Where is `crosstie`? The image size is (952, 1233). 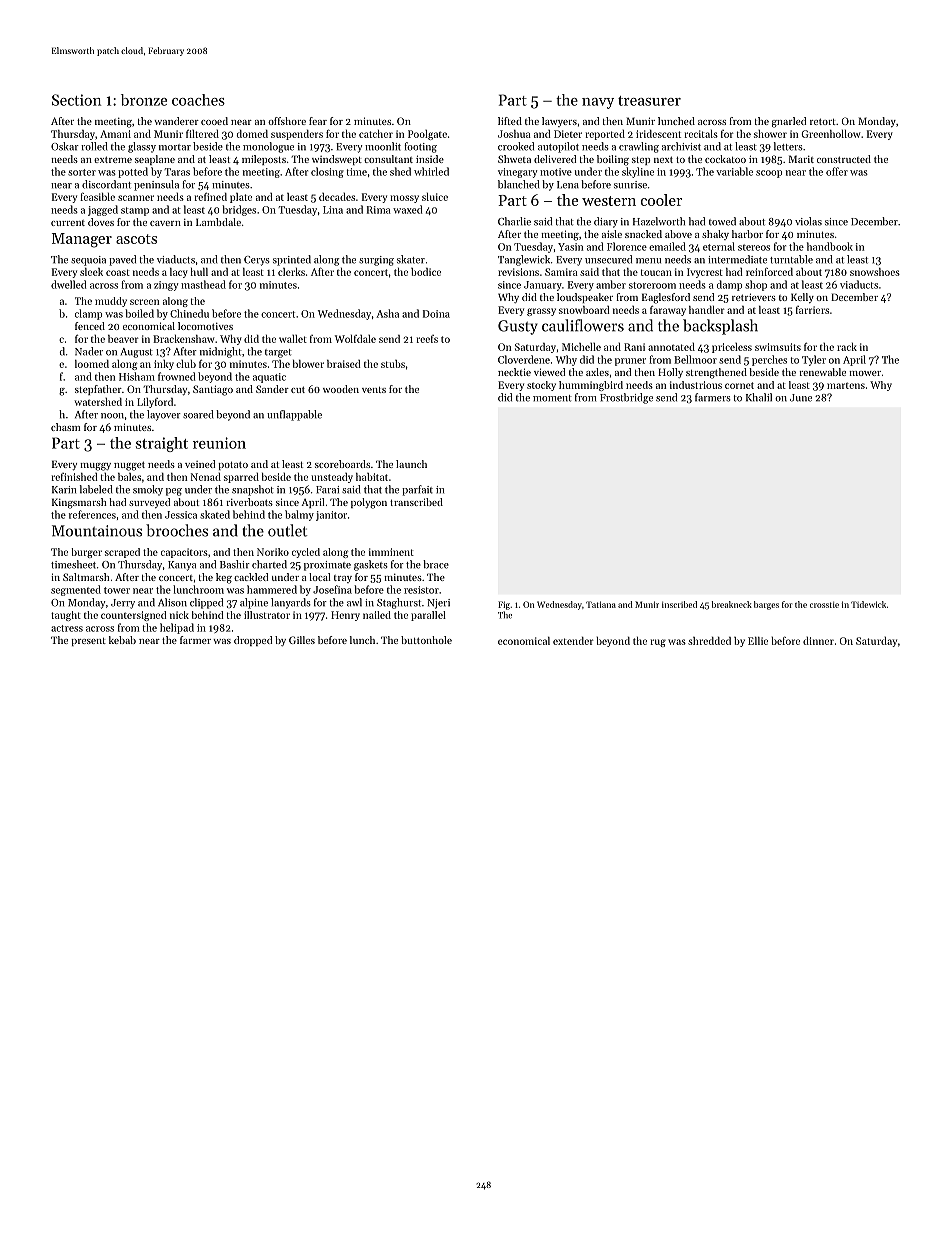
crosstie is located at coordinates (824, 604).
